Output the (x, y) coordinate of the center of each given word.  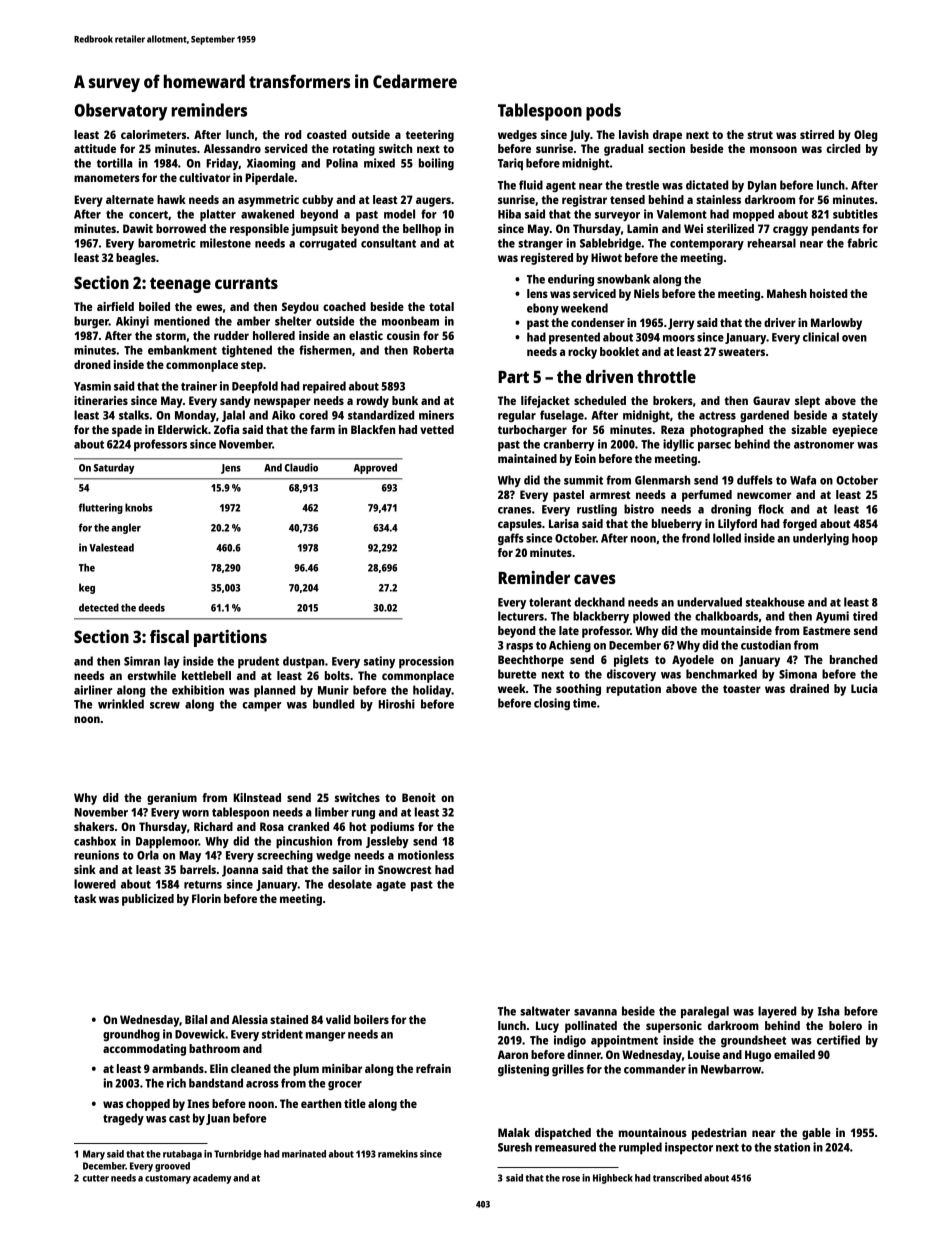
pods (603, 112)
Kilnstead (257, 797)
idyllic (678, 445)
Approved (375, 468)
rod (293, 134)
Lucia (864, 688)
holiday (432, 691)
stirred (817, 134)
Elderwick (183, 429)
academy (212, 1179)
